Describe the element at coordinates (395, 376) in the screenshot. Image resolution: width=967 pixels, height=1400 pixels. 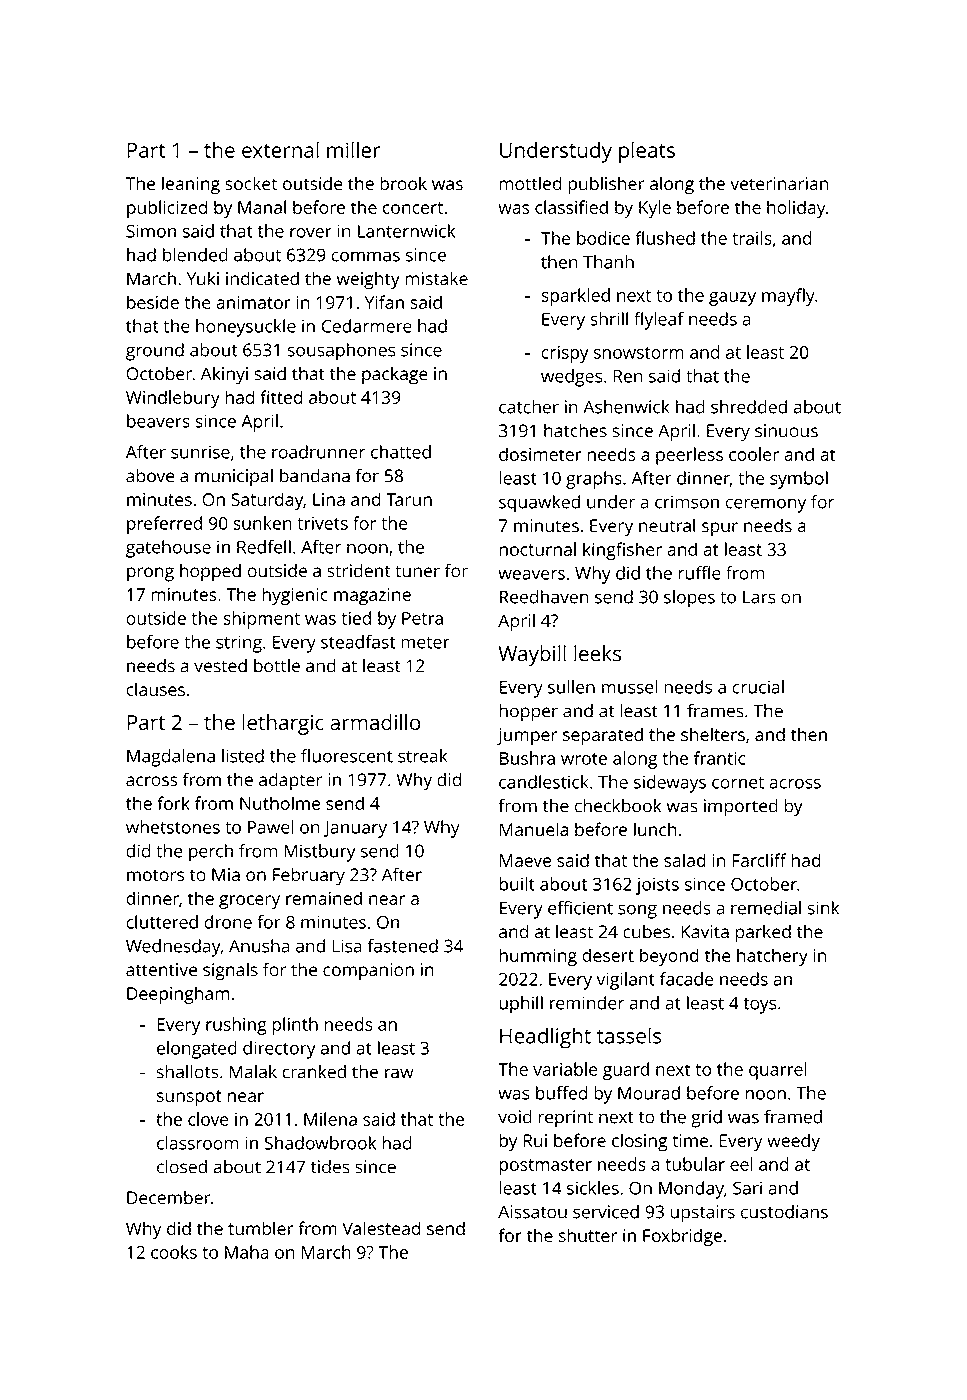
I see `package` at that location.
